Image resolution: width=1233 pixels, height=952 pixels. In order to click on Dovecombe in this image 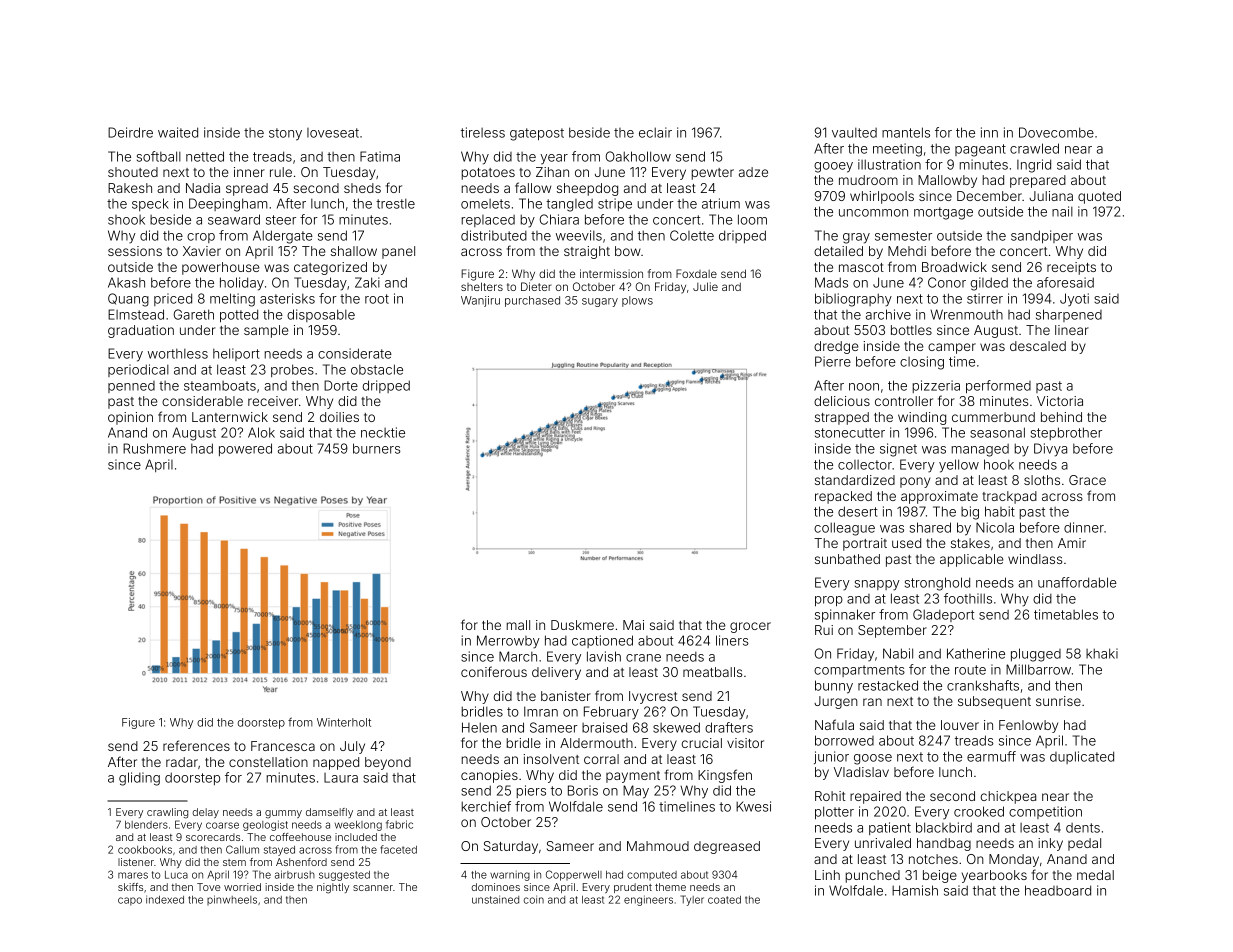, I will do `click(1056, 132)`.
